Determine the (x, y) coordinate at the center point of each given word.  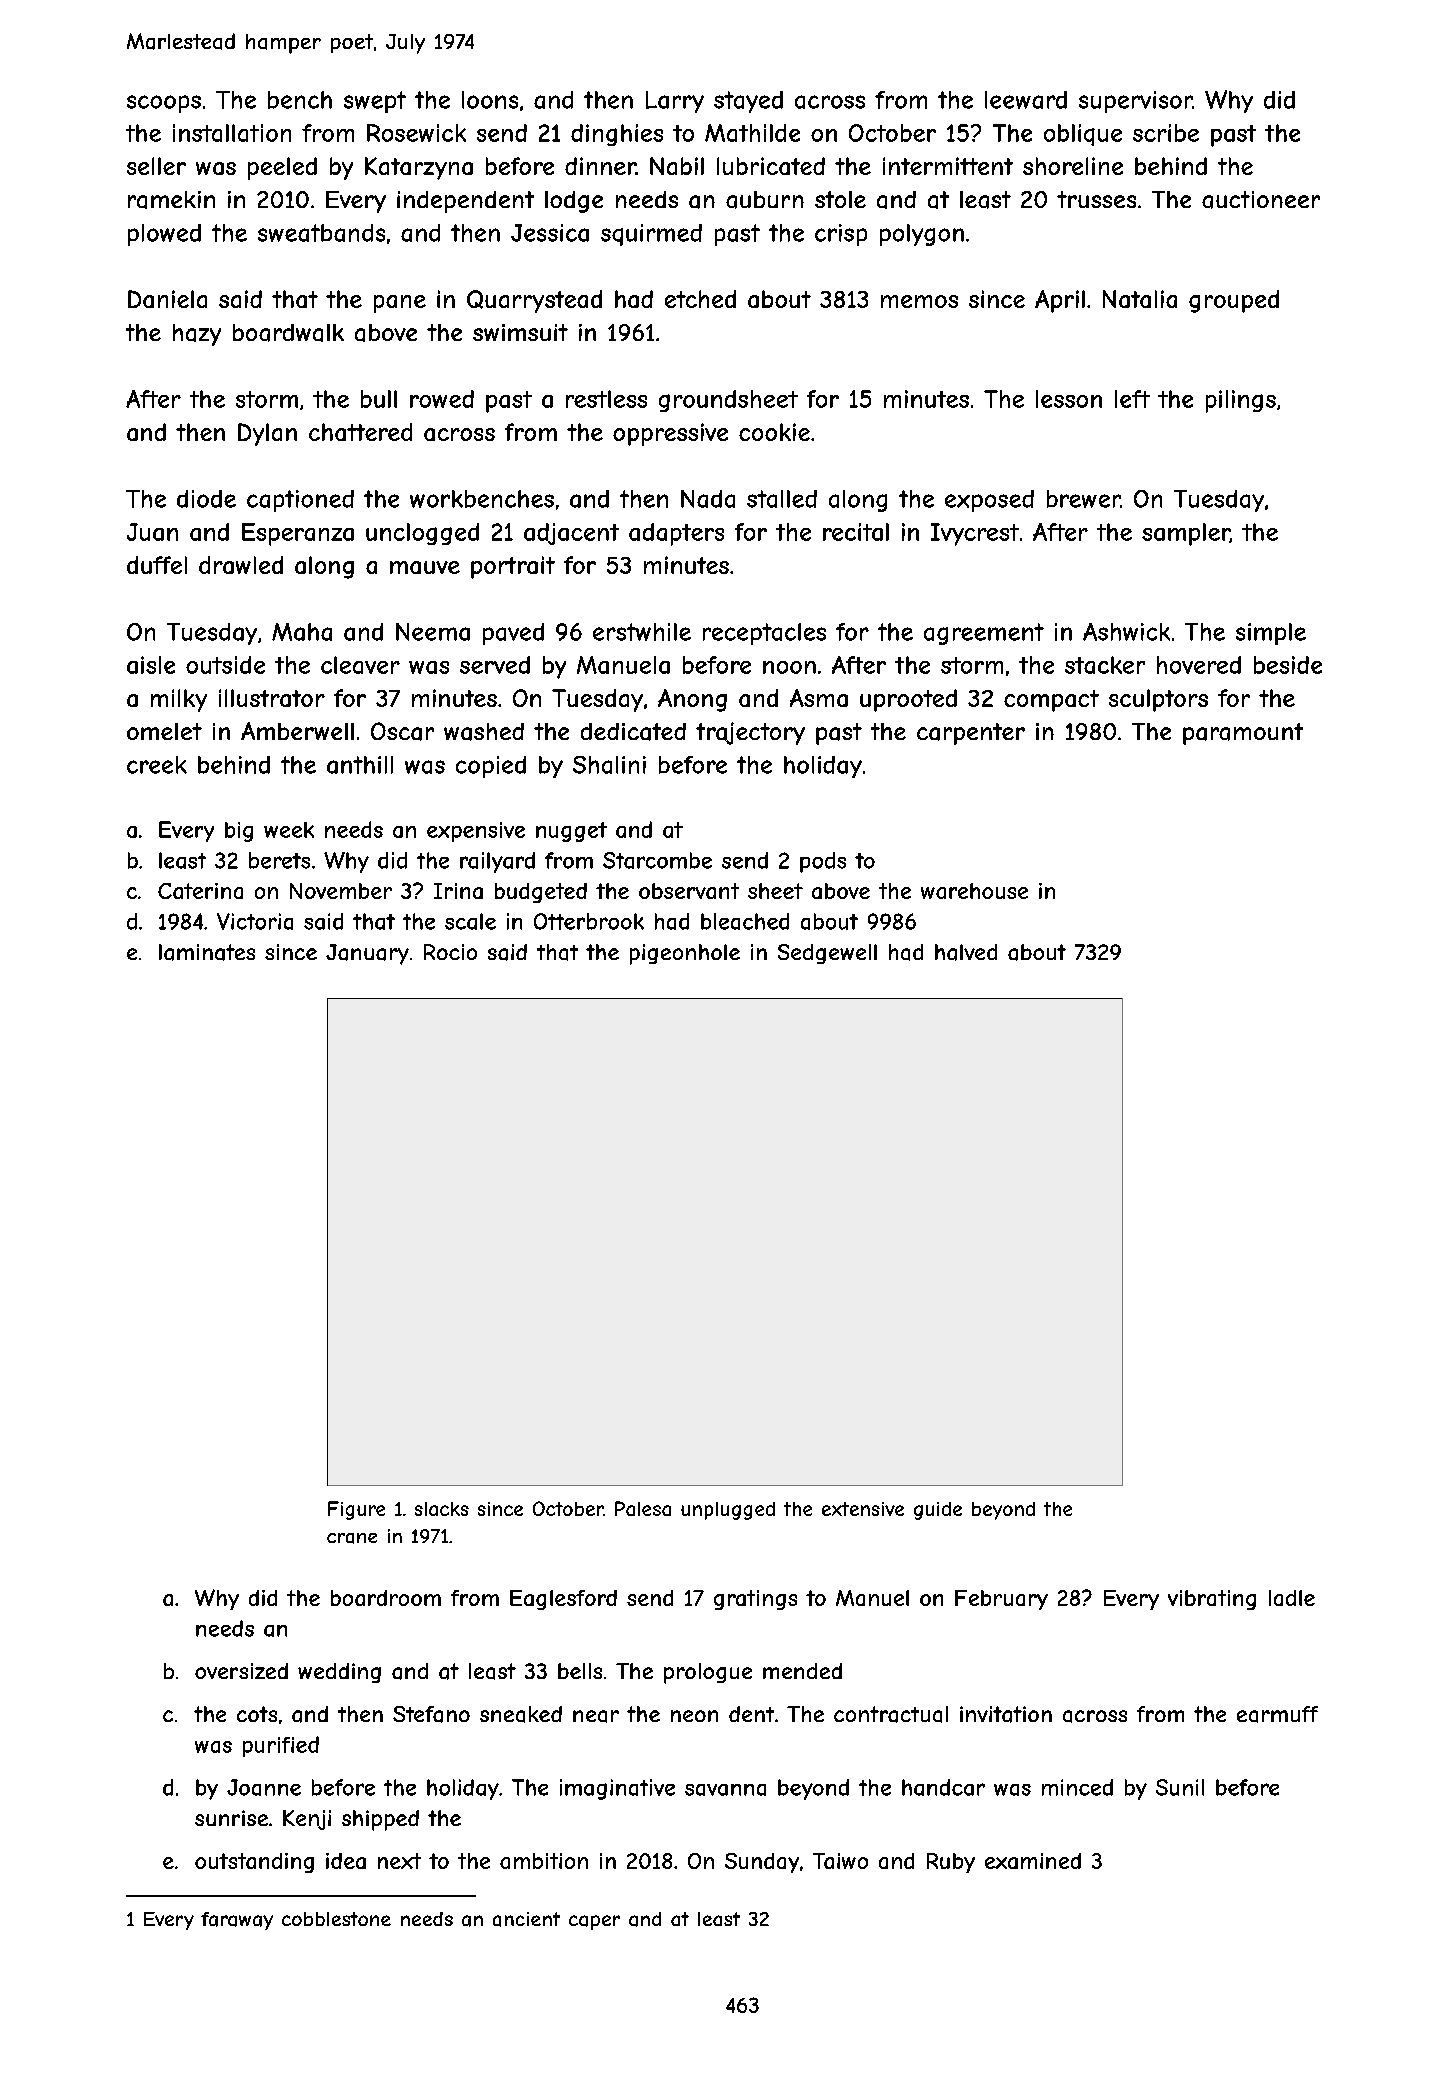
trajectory (750, 733)
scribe (1166, 133)
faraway (237, 1921)
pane (400, 304)
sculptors (1158, 700)
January (367, 954)
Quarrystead (534, 301)
